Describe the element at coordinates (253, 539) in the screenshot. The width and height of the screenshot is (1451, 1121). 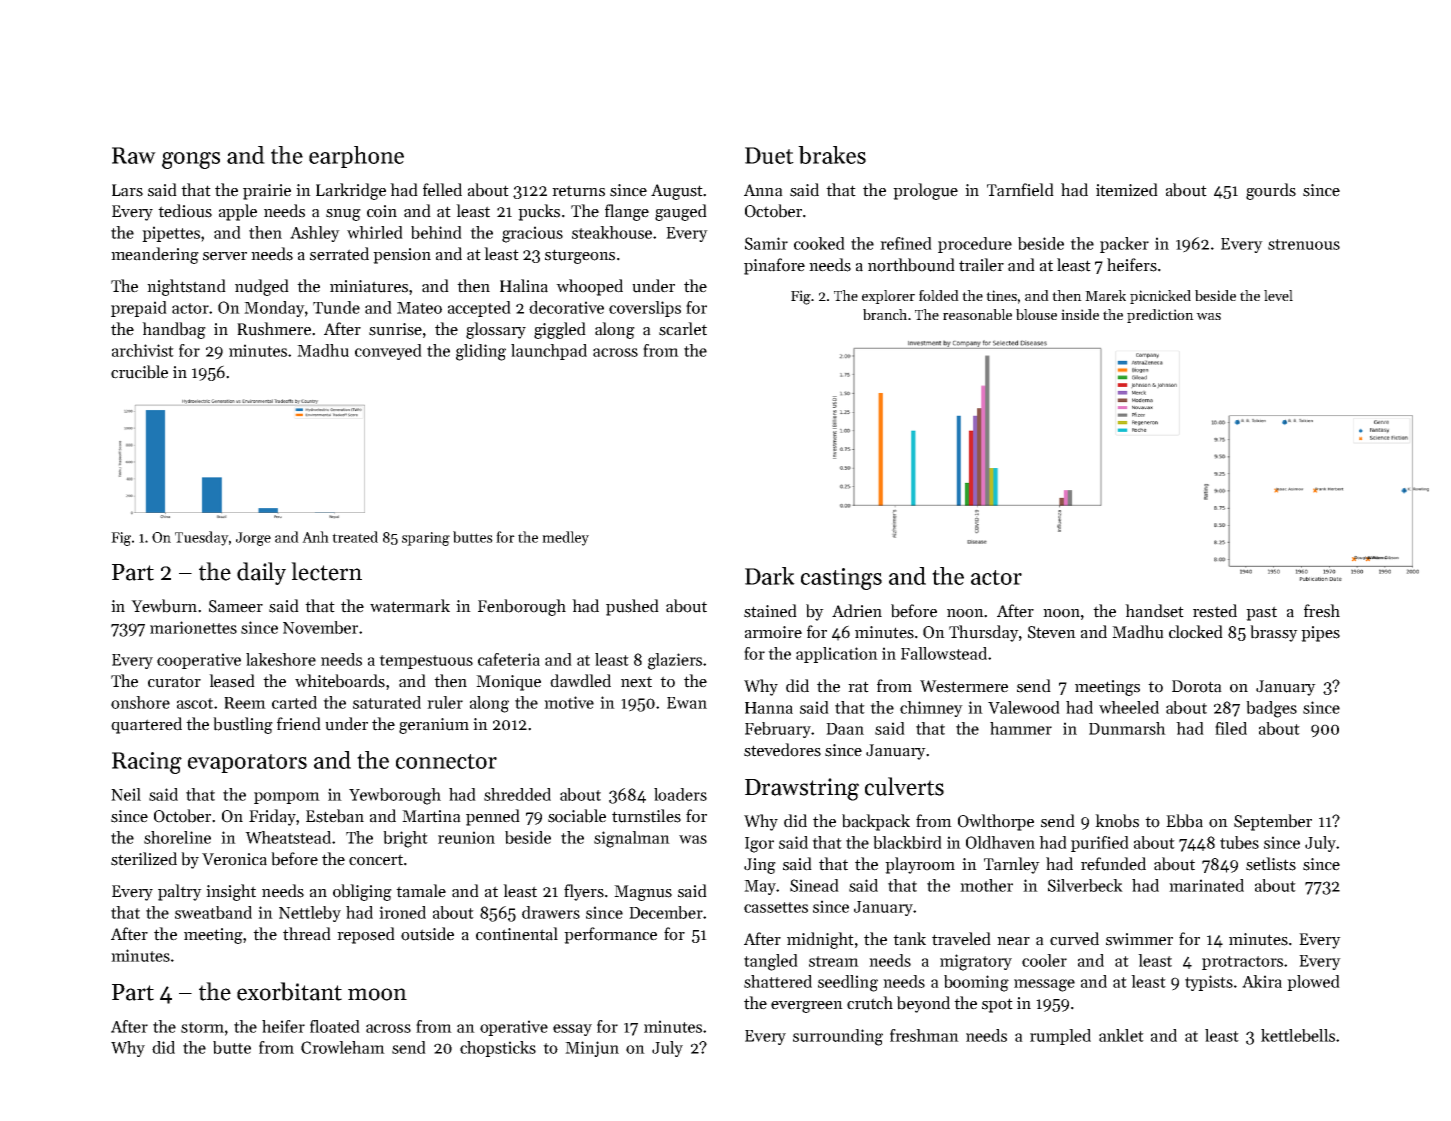
I see `Jorge` at that location.
